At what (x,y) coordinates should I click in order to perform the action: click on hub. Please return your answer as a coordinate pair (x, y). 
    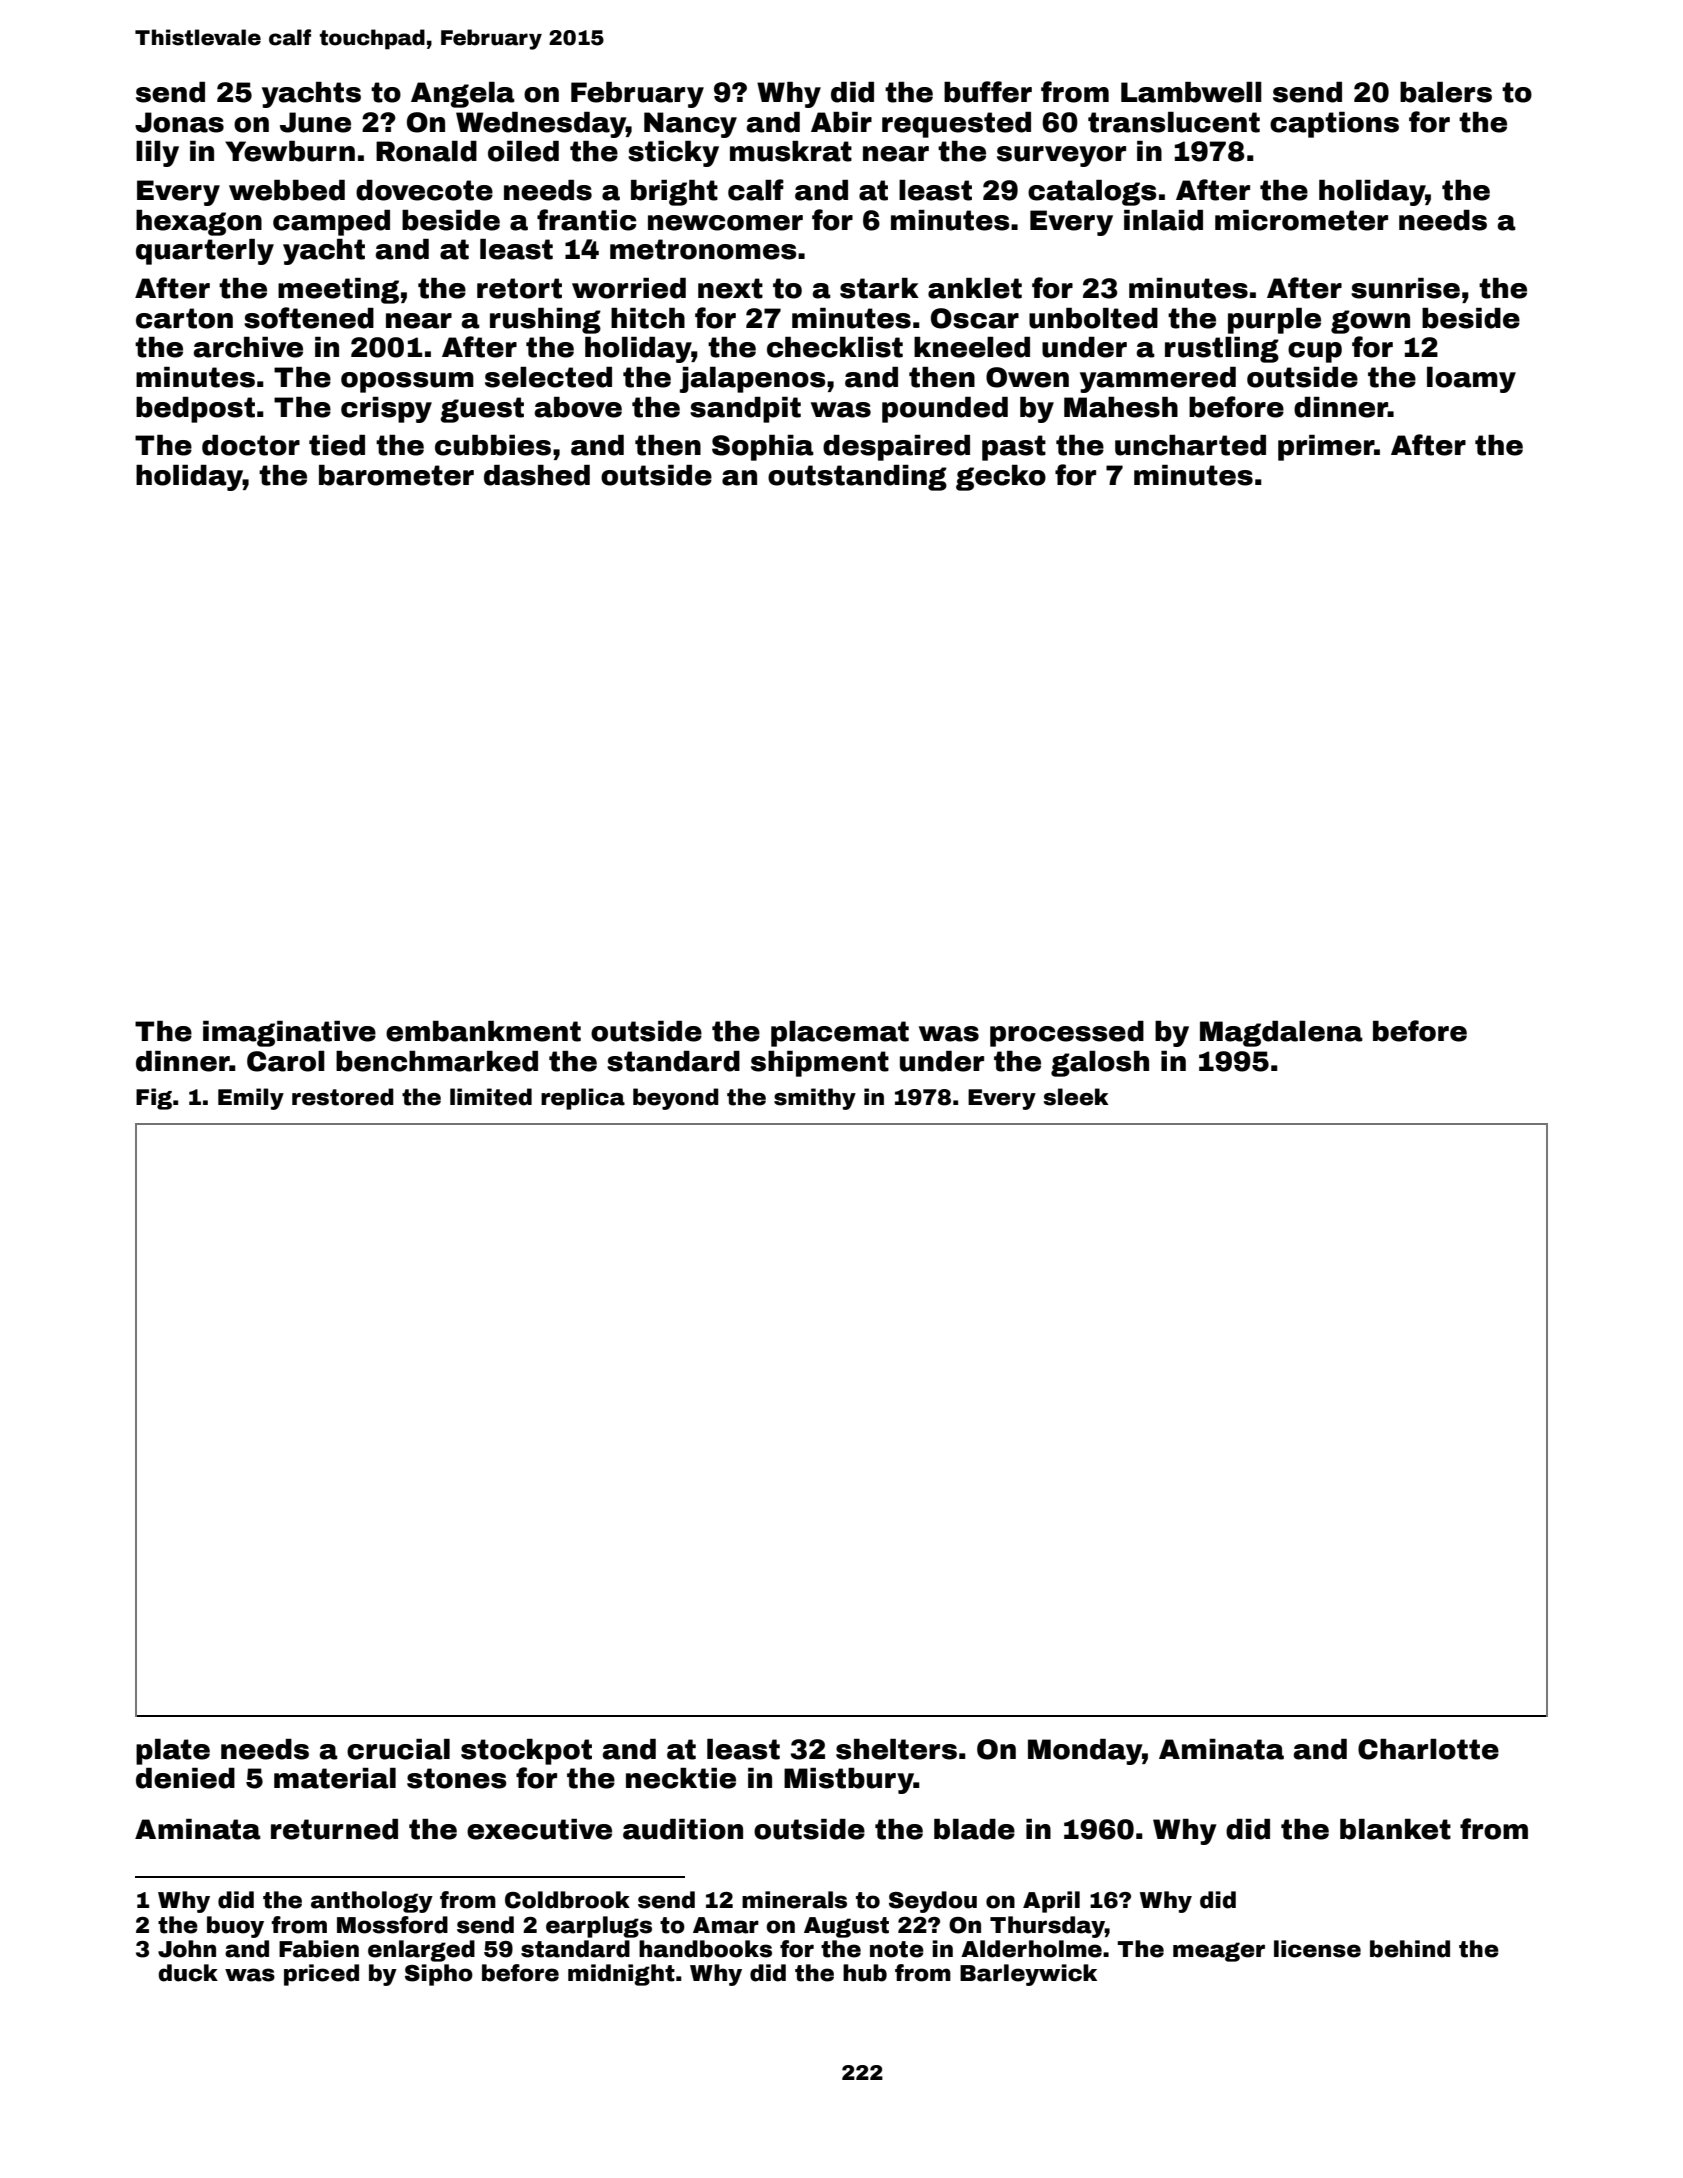
    Looking at the image, I should click on (865, 1973).
